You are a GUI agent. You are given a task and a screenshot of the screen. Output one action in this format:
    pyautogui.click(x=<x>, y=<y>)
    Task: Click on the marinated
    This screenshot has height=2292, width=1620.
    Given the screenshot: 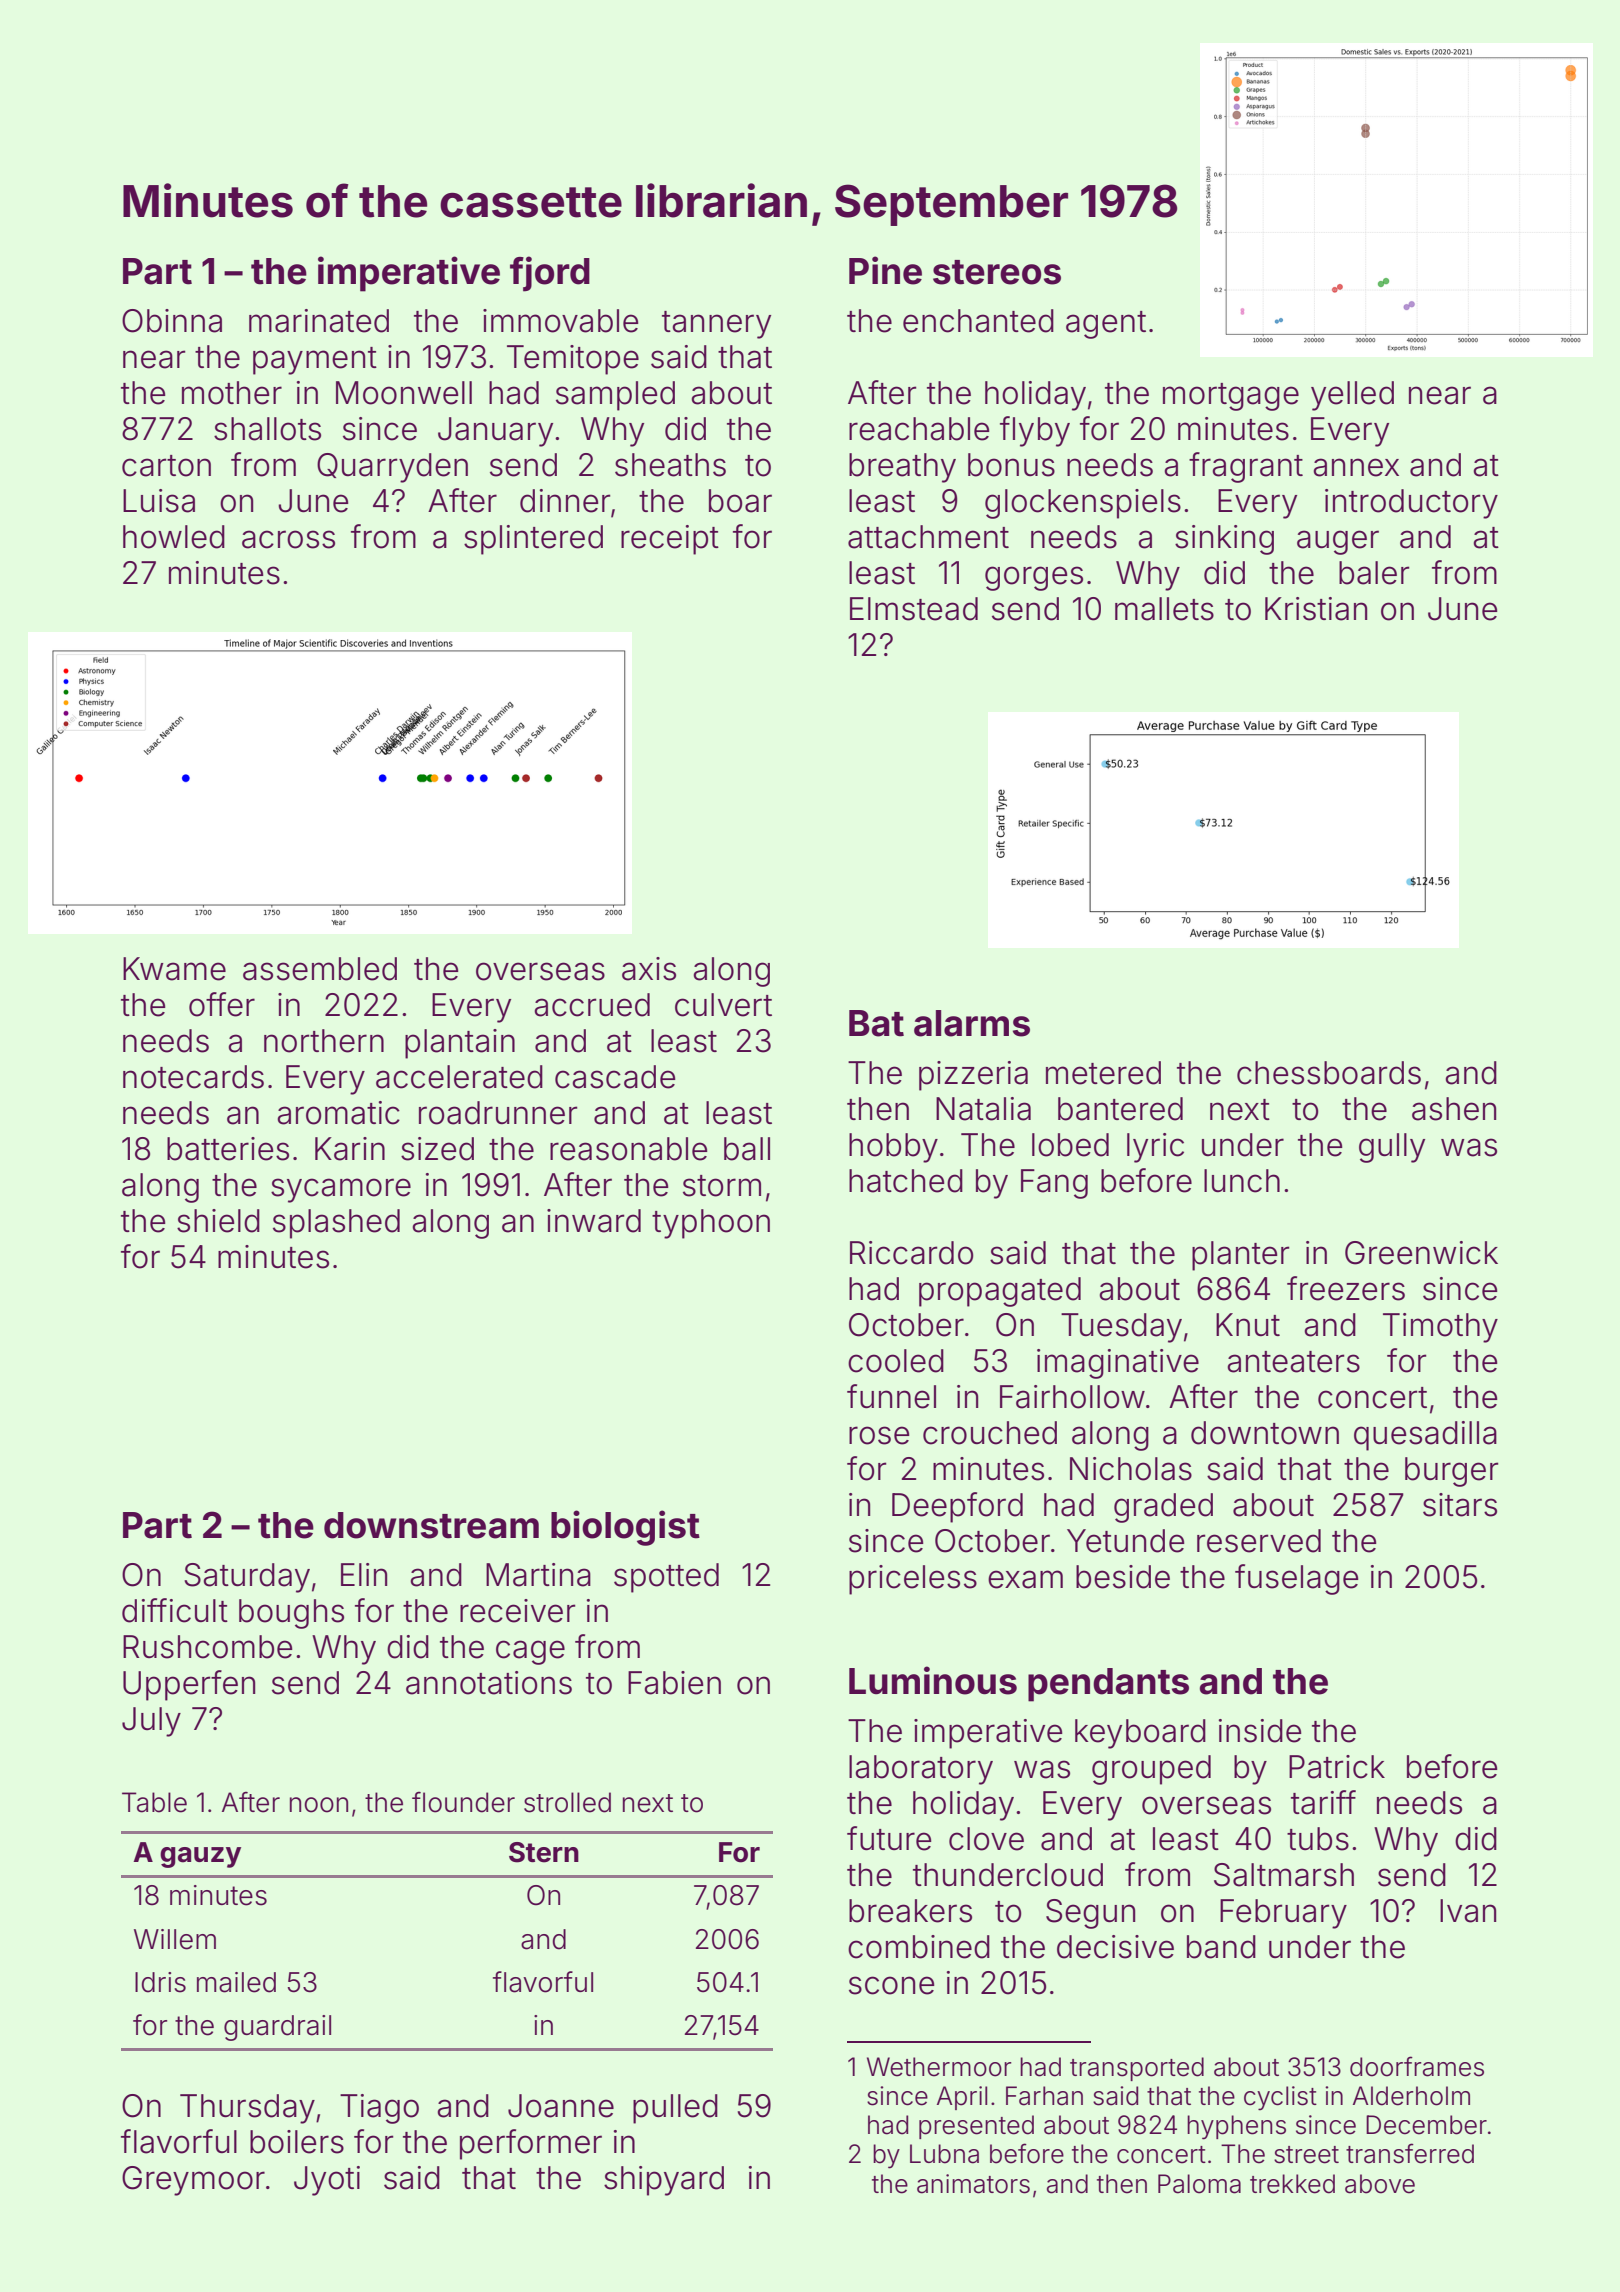 What is the action you would take?
    pyautogui.click(x=319, y=321)
